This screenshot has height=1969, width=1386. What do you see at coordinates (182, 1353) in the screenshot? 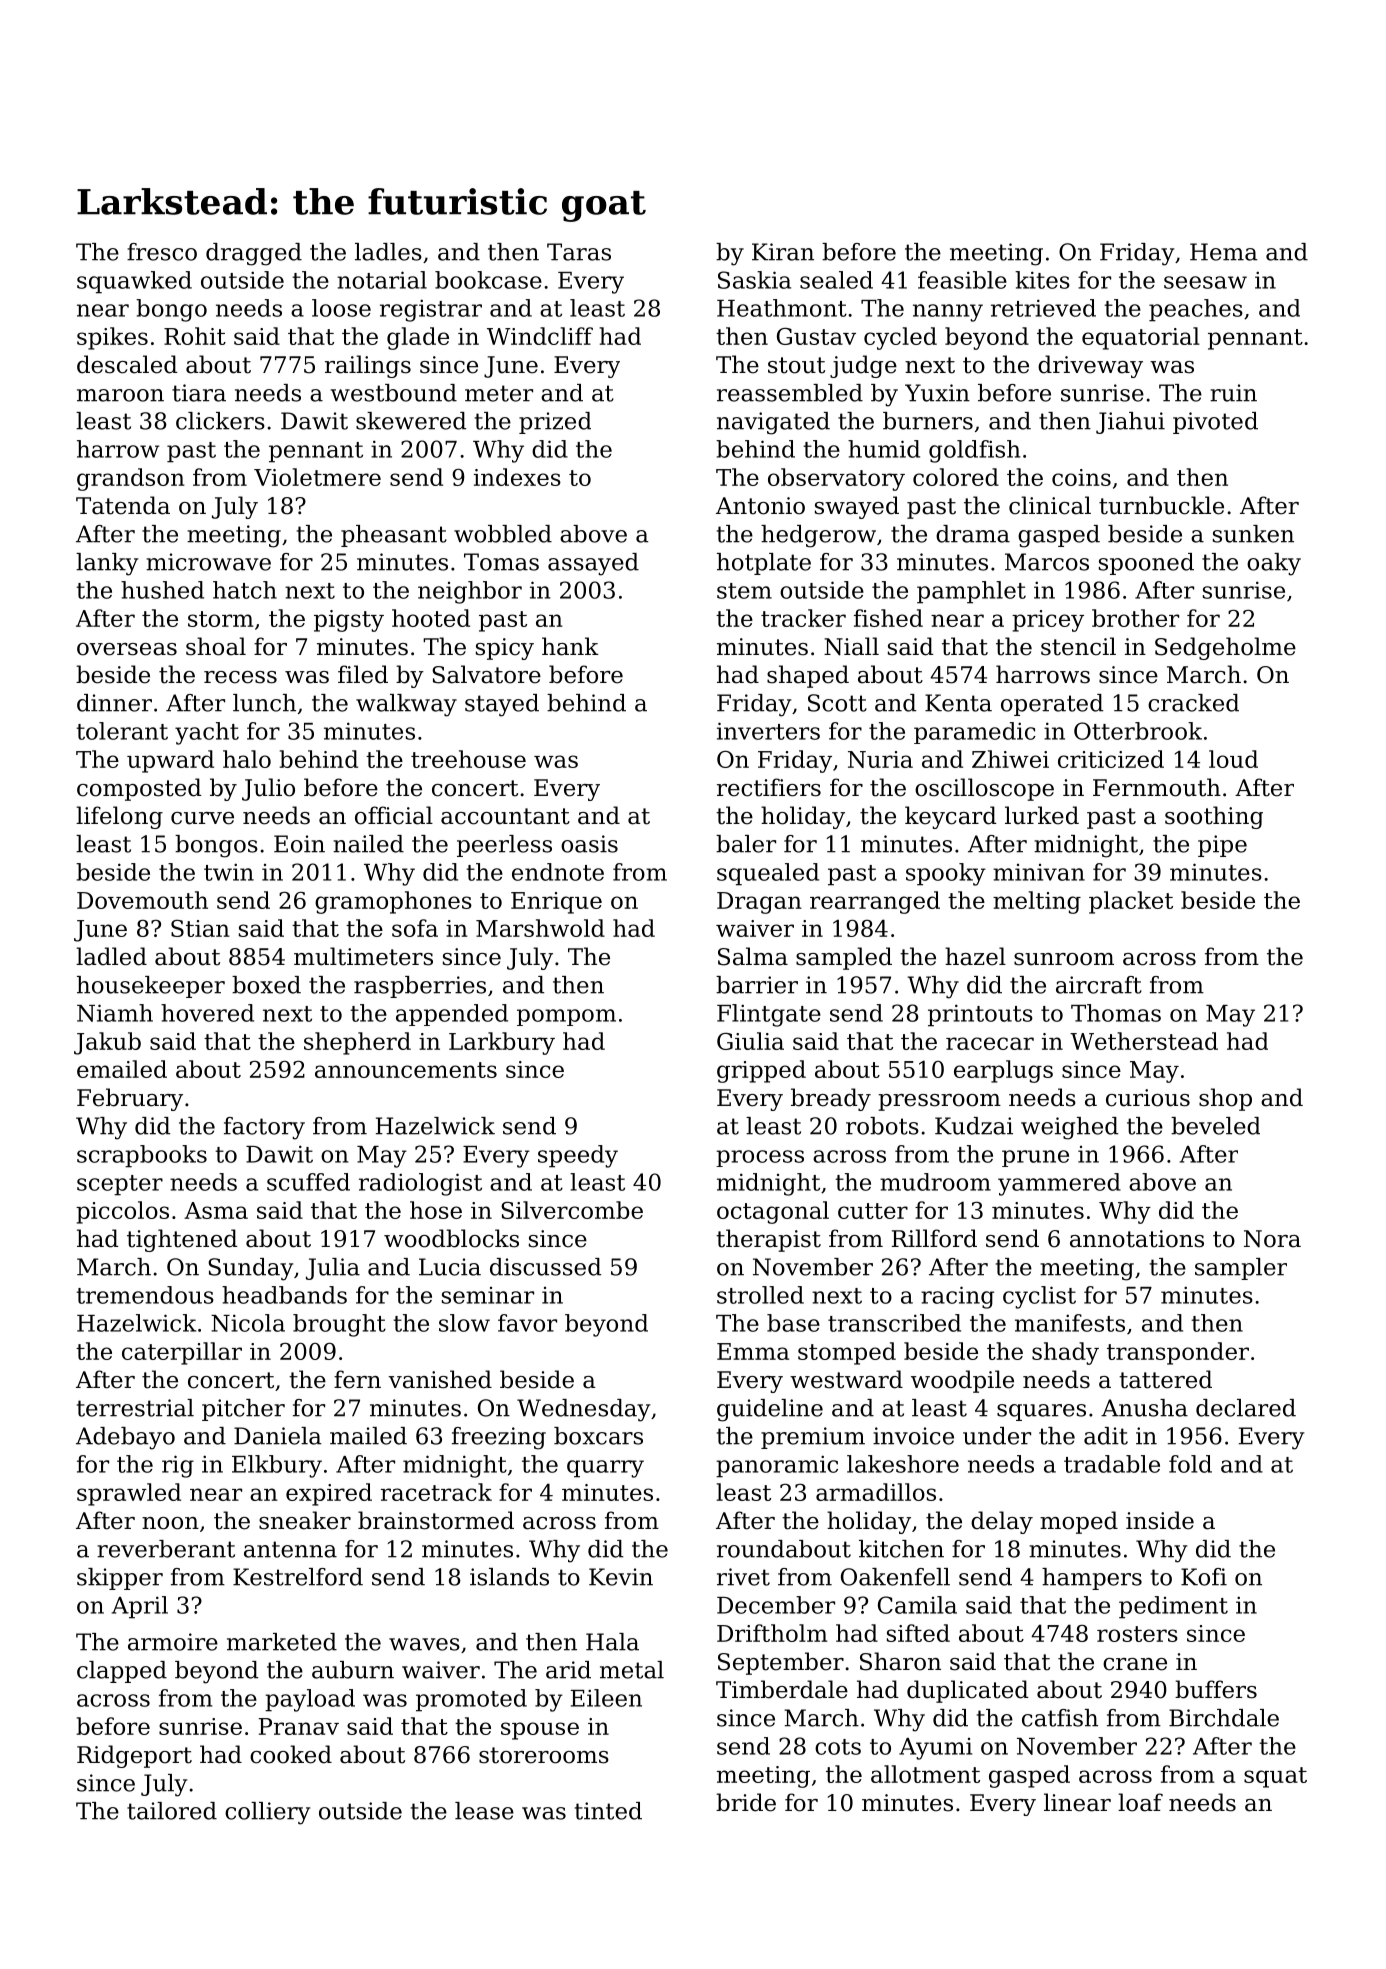
I see `caterpillar` at bounding box center [182, 1353].
